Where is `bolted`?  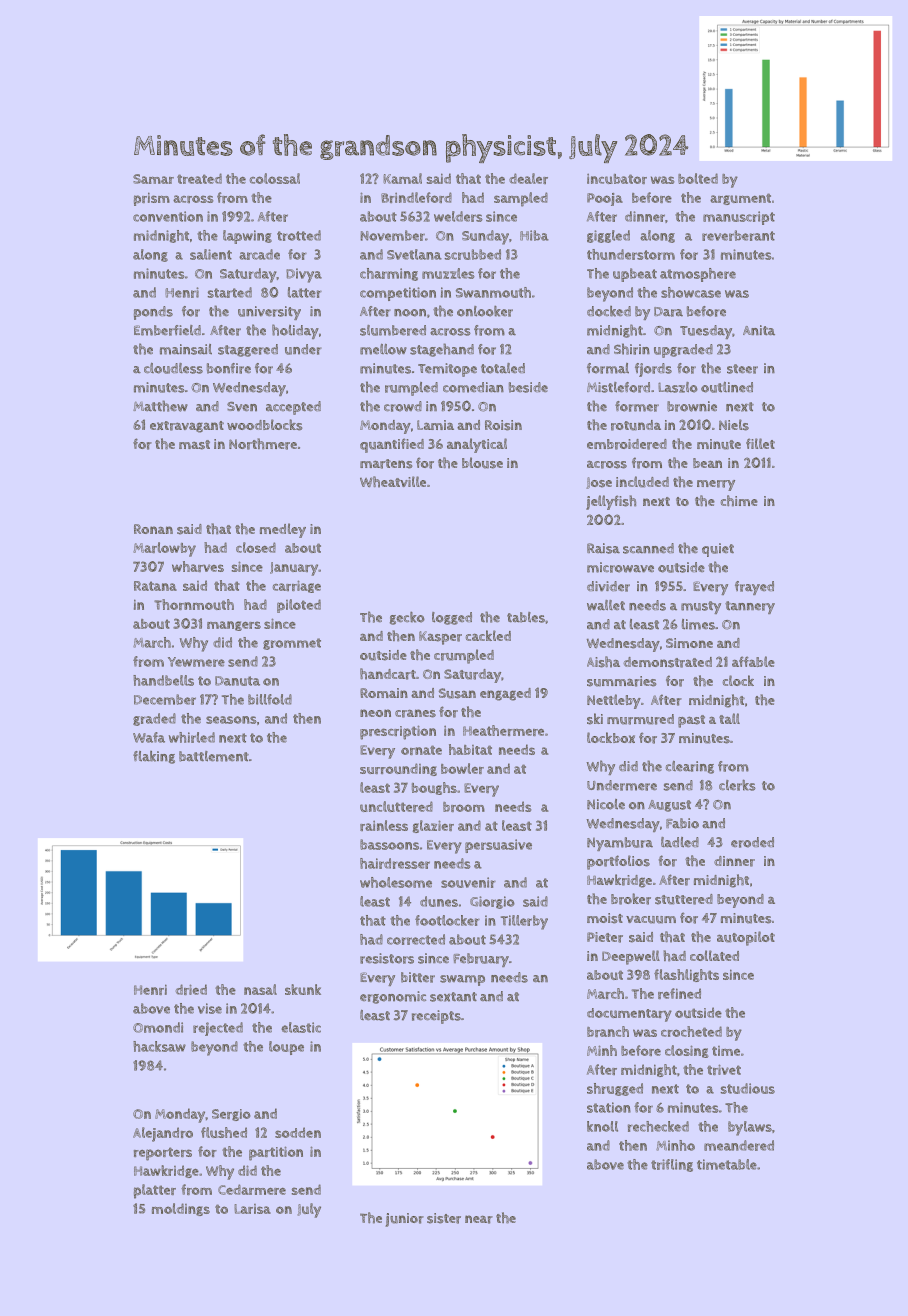
bolted is located at coordinates (698, 178).
